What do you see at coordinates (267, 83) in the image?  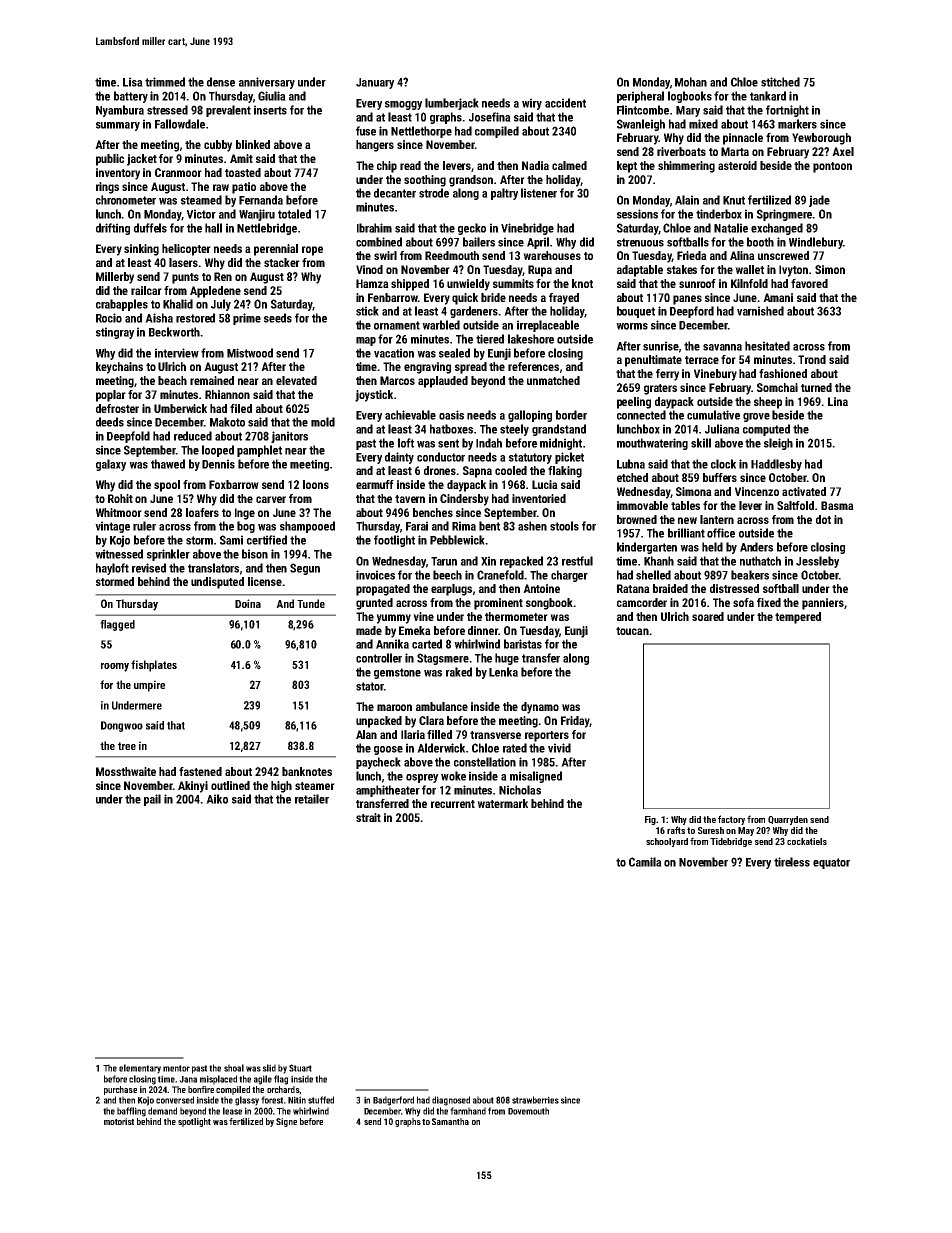 I see `anniversary` at bounding box center [267, 83].
